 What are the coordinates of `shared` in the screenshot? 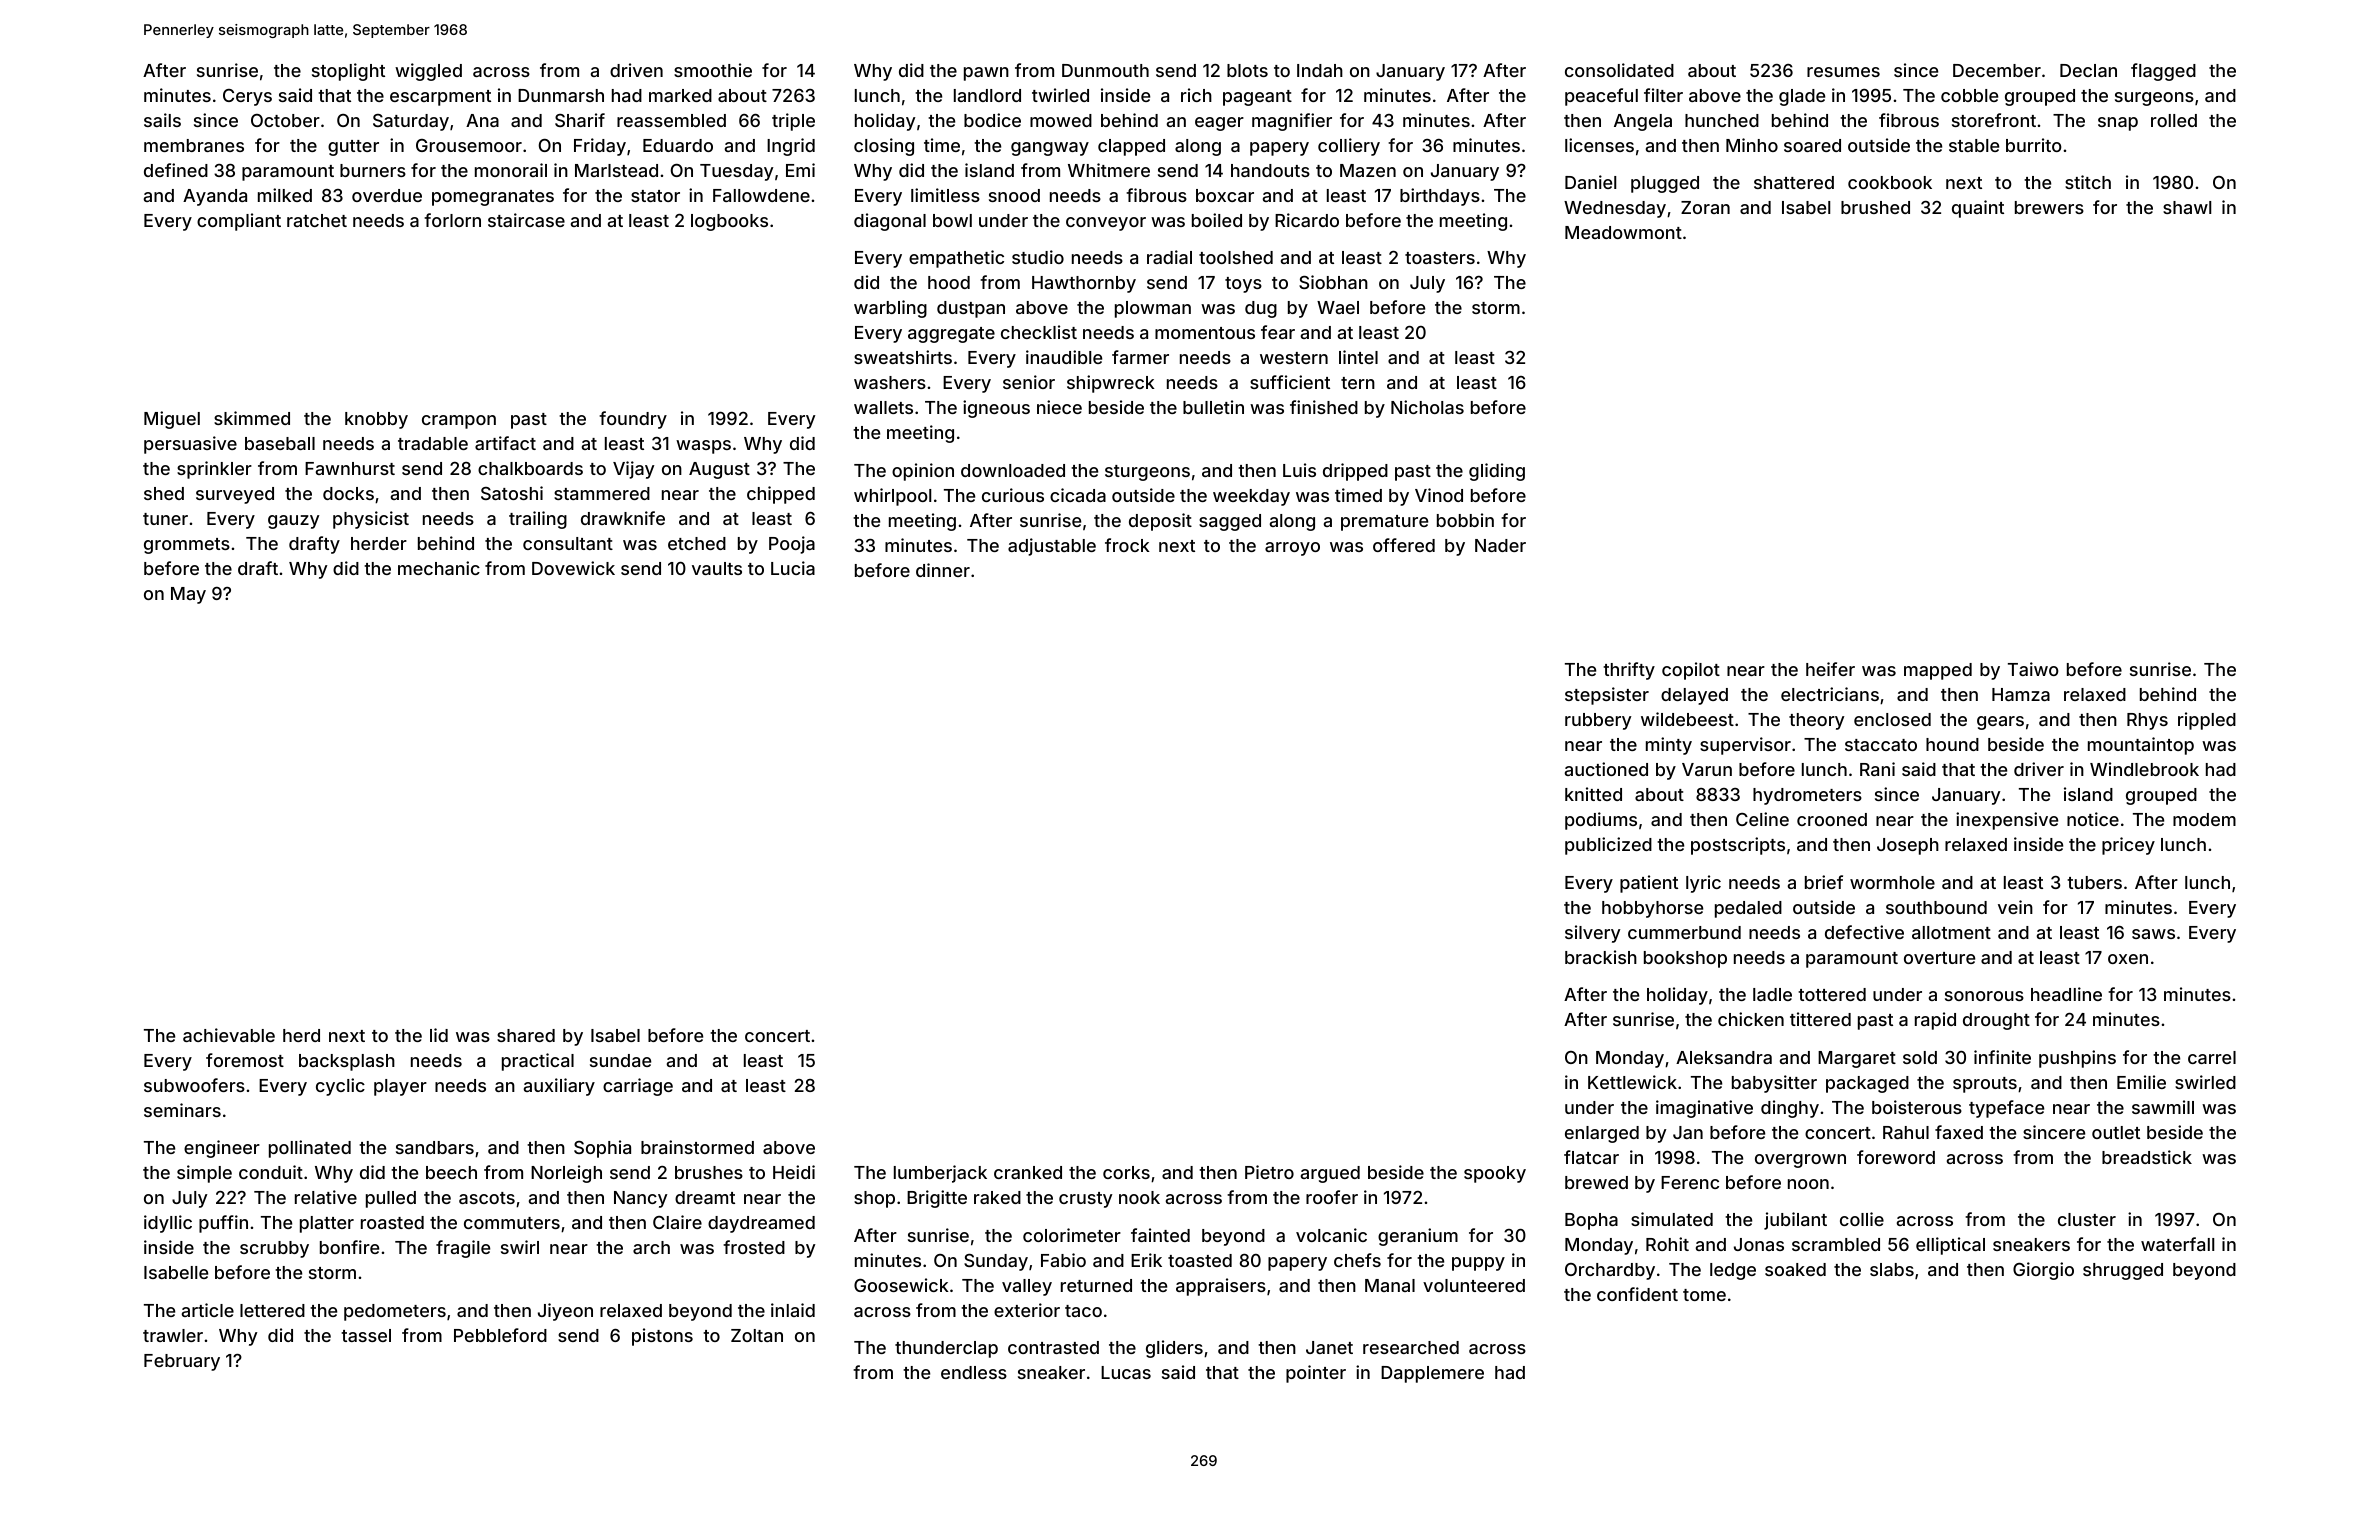 It's located at (526, 1035).
